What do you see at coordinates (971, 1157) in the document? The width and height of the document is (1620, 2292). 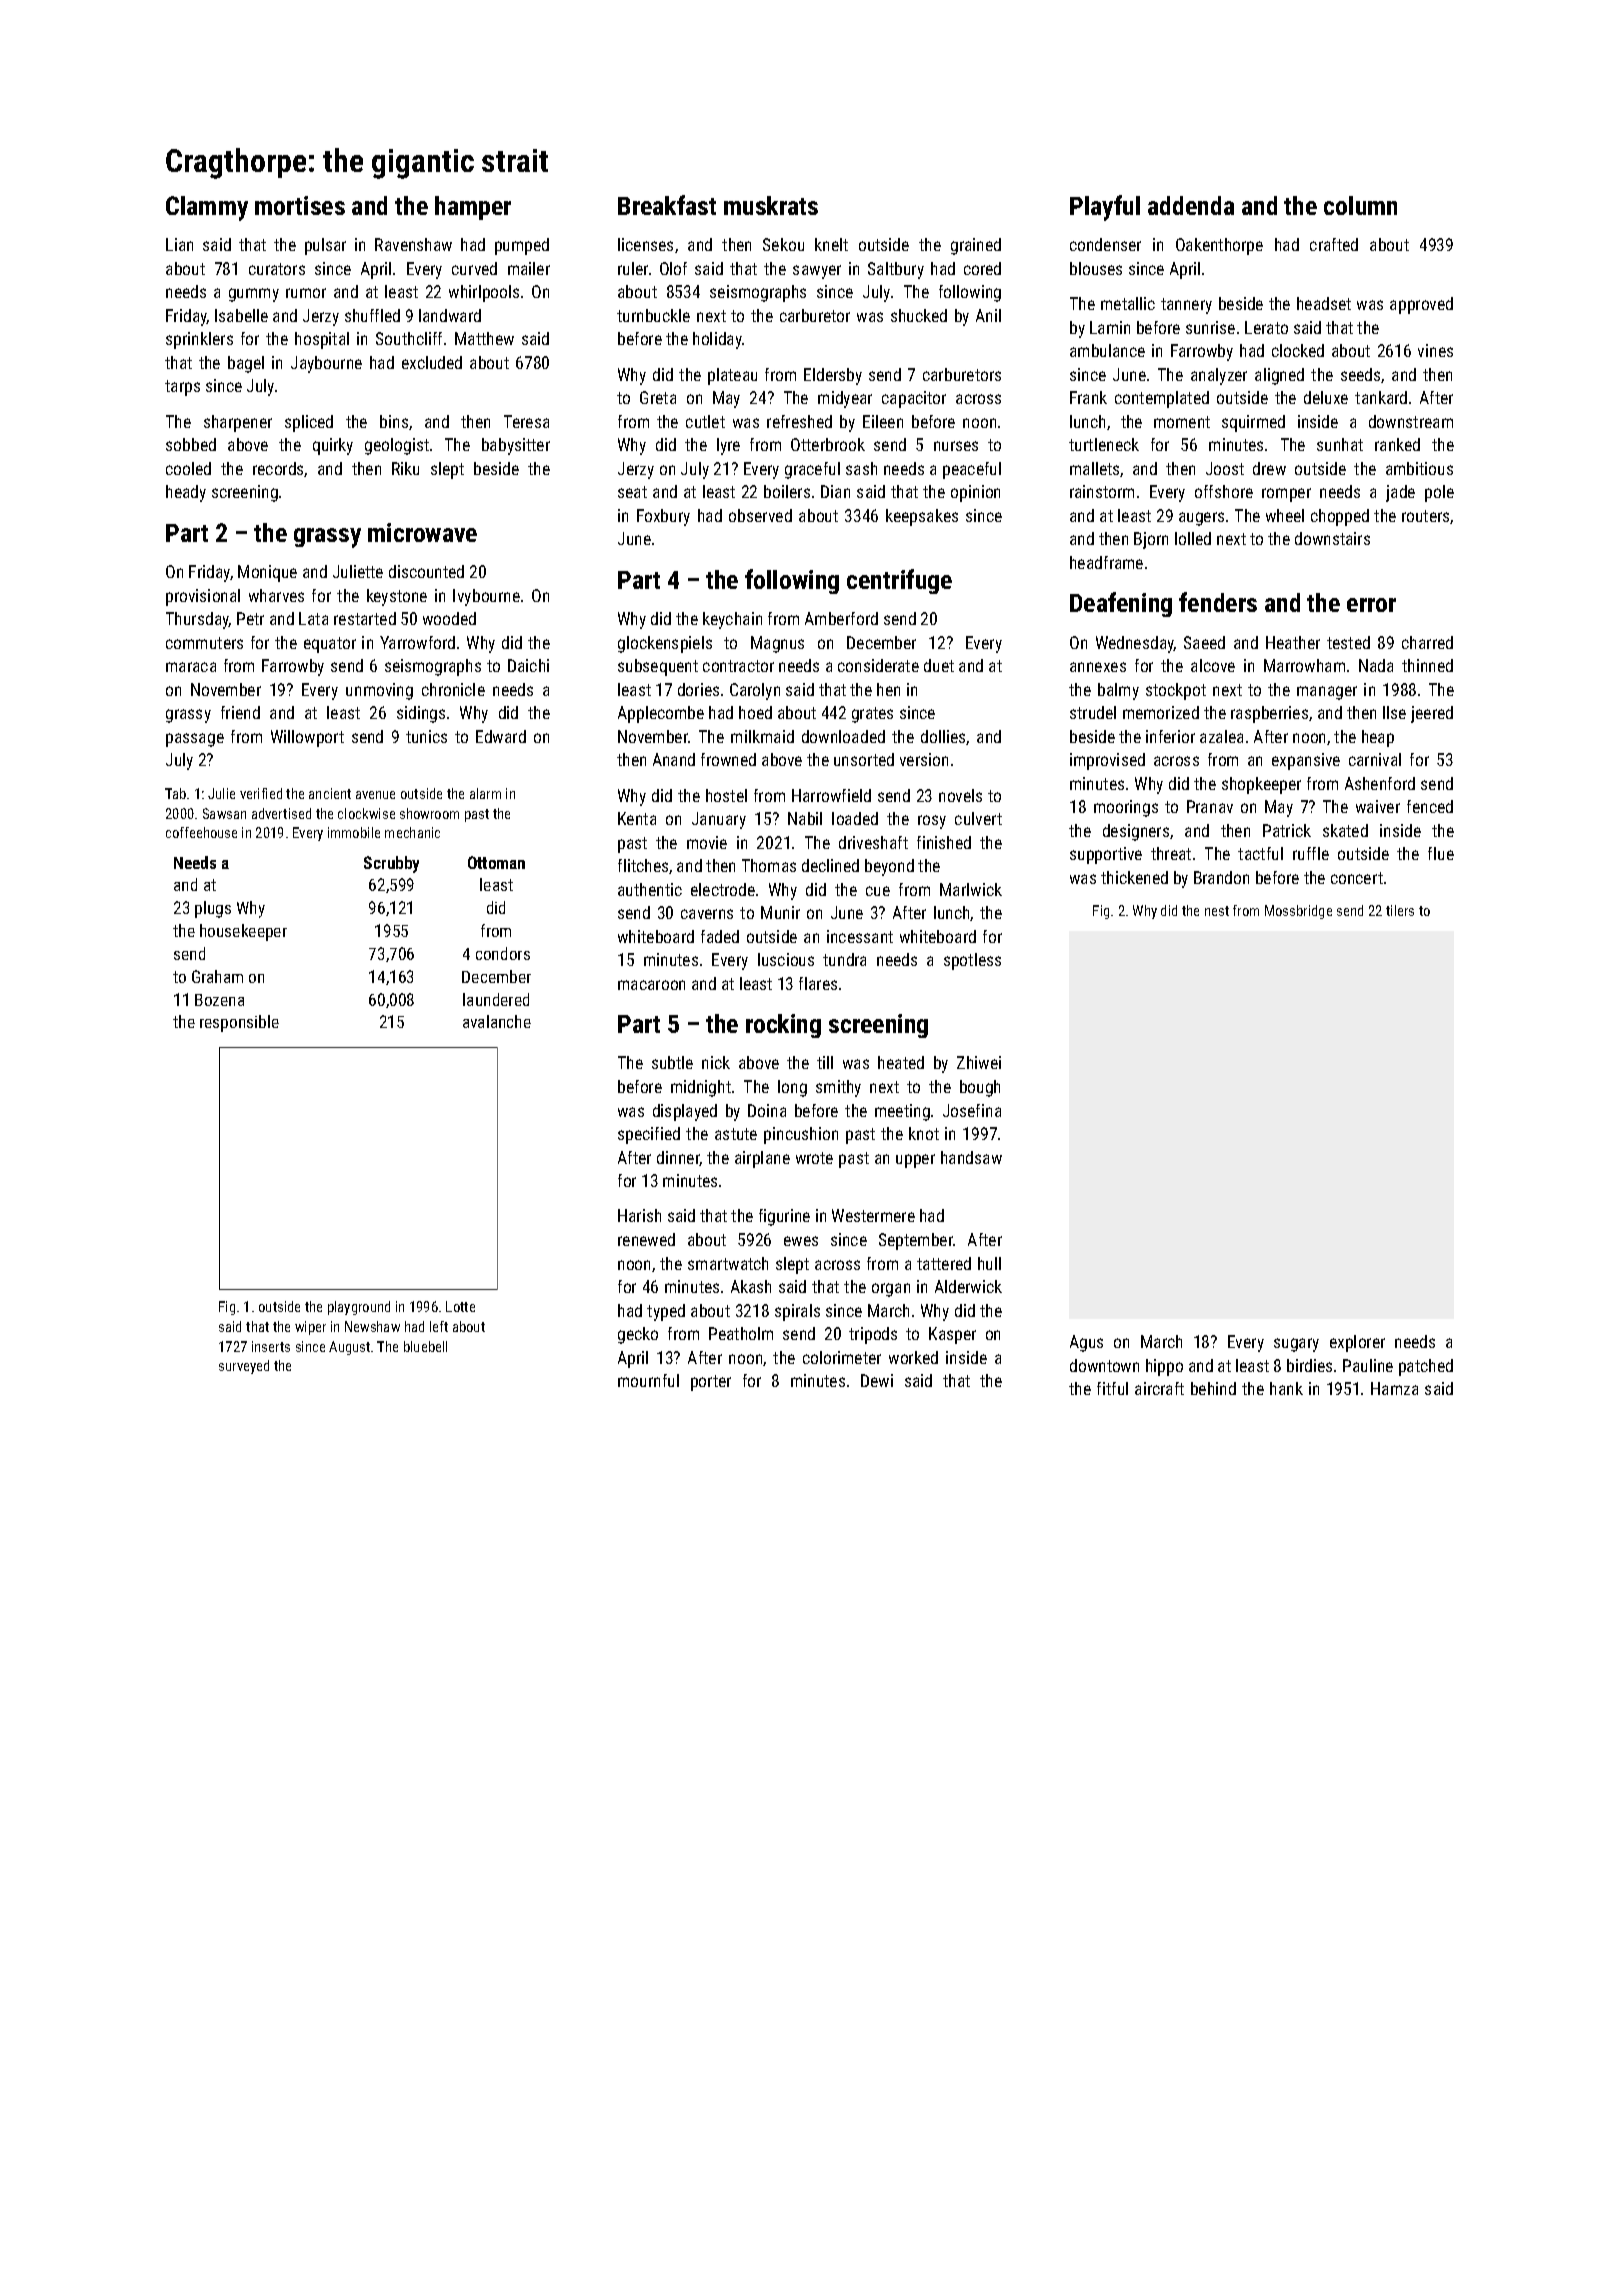 I see `handsaw` at bounding box center [971, 1157].
